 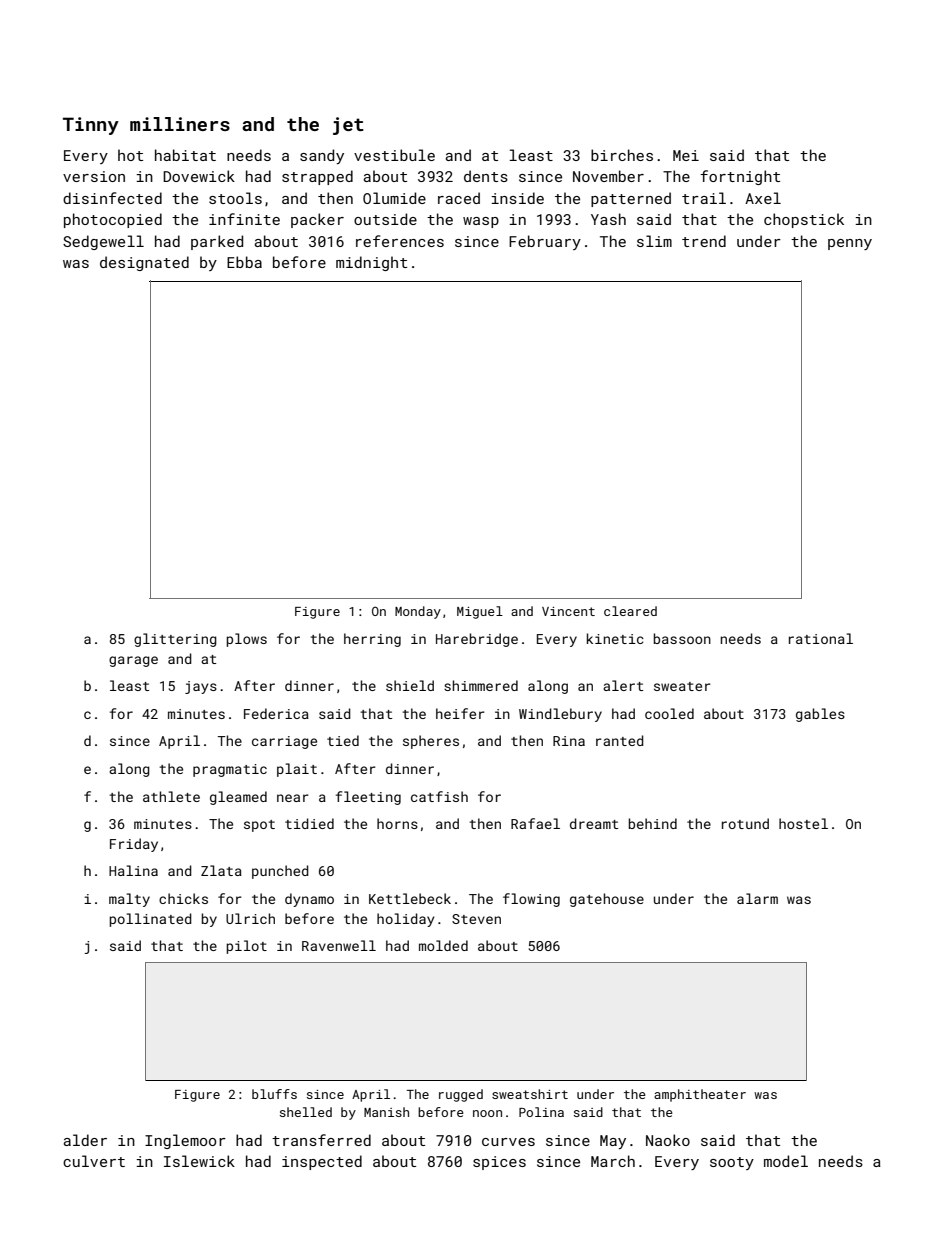 I want to click on fortnight, so click(x=740, y=177).
